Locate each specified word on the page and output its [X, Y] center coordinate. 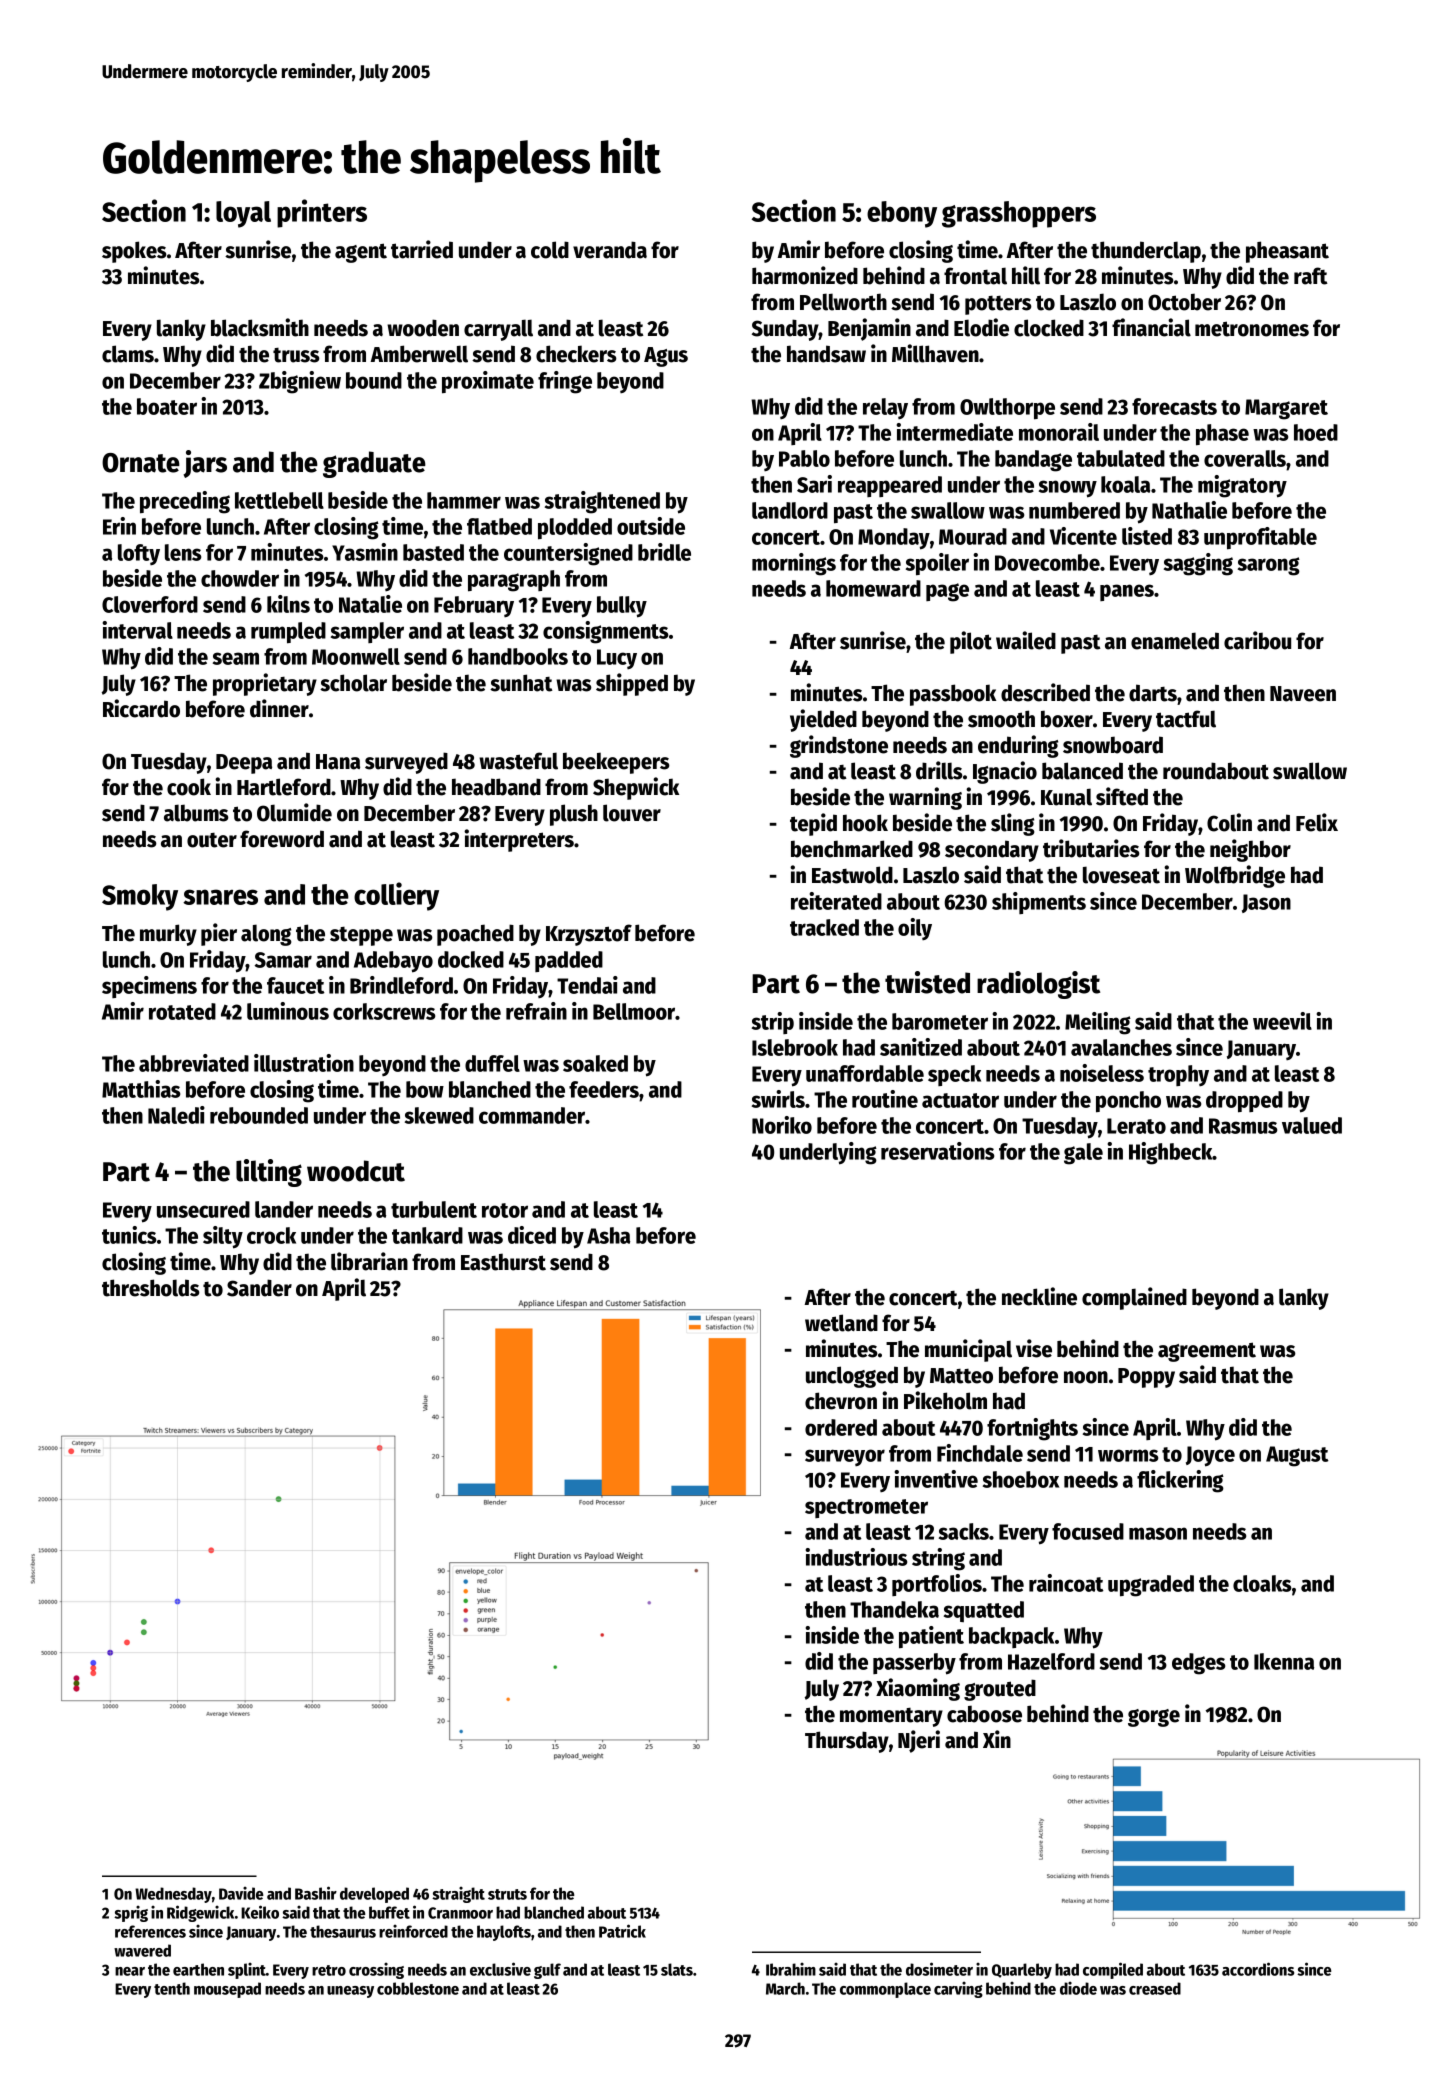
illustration [304, 1063]
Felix [1317, 822]
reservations [937, 1151]
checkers [576, 354]
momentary [891, 1717]
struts [507, 1894]
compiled [1113, 1970]
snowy [1068, 489]
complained [1134, 1298]
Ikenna [1284, 1661]
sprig [131, 1913]
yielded [823, 720]
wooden [423, 328]
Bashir [316, 1893]
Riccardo [141, 708]
